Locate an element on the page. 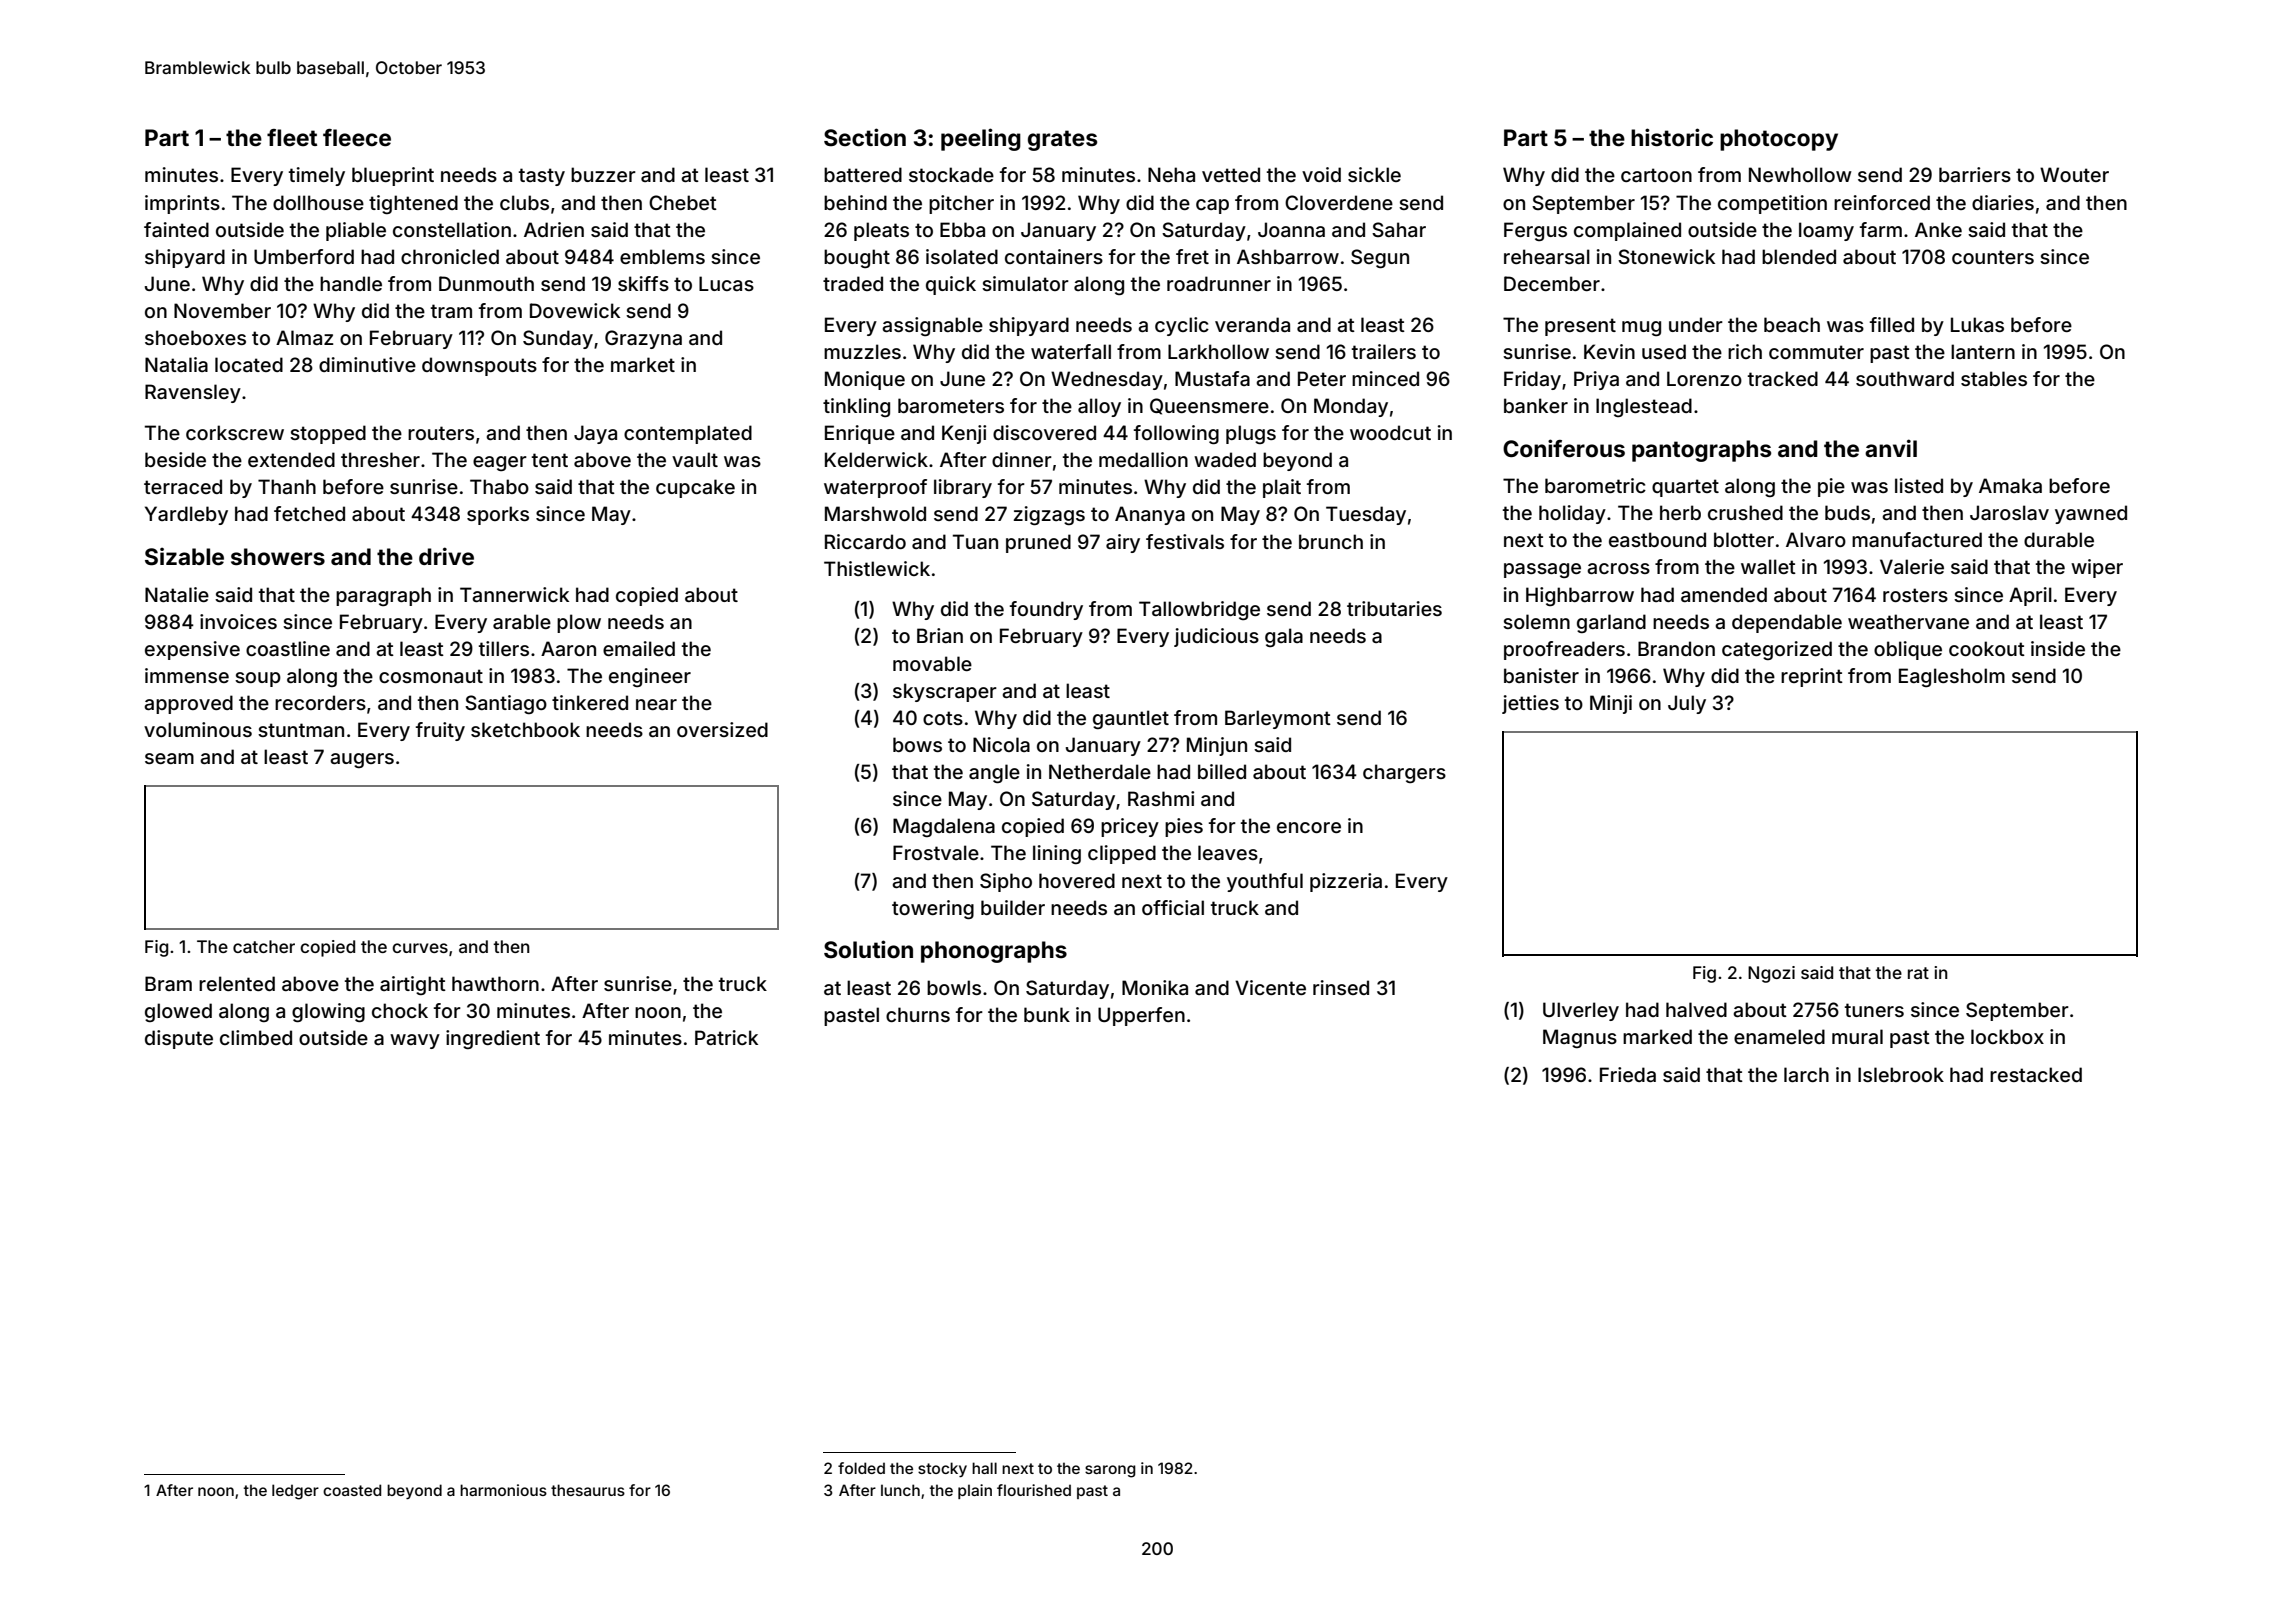 The height and width of the image is (1614, 2282). Wouter is located at coordinates (2074, 174).
